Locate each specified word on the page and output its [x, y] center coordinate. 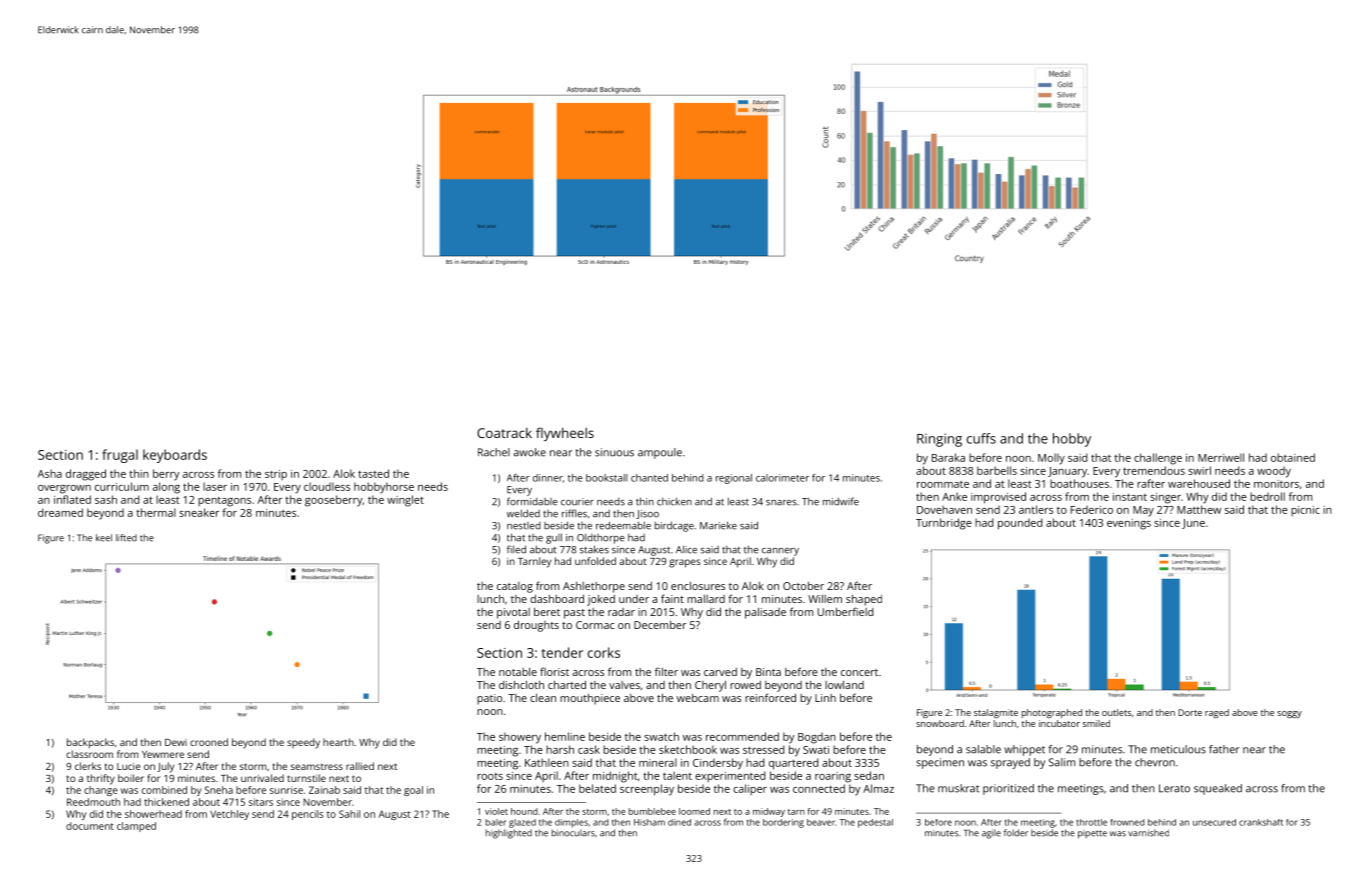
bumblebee [652, 811]
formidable [532, 501]
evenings [1129, 524]
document [90, 826]
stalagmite [996, 713]
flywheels [565, 434]
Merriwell [1221, 457]
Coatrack [504, 432]
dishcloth [521, 685]
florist [554, 671]
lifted [126, 538]
